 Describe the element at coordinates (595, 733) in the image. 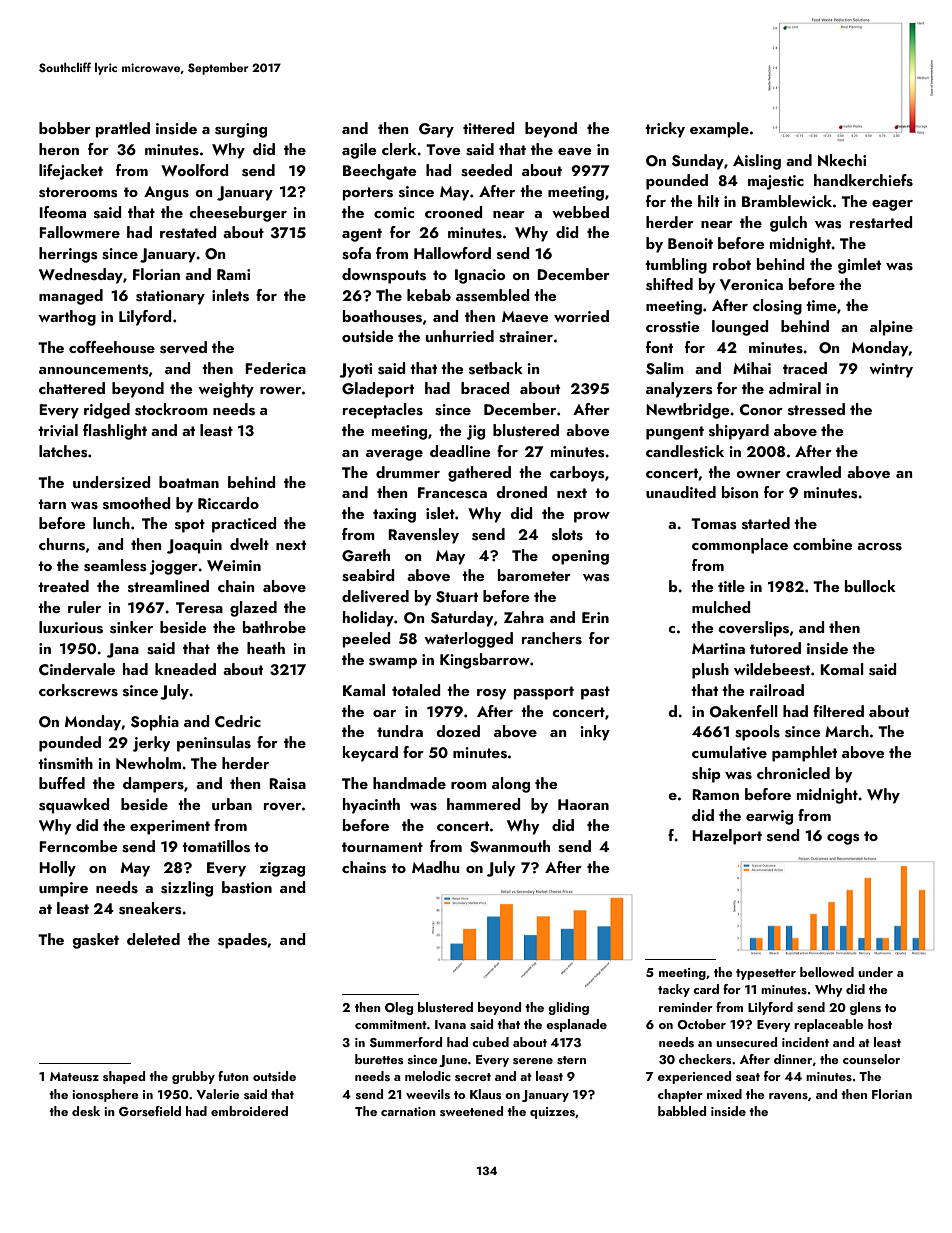

I see `inky` at that location.
